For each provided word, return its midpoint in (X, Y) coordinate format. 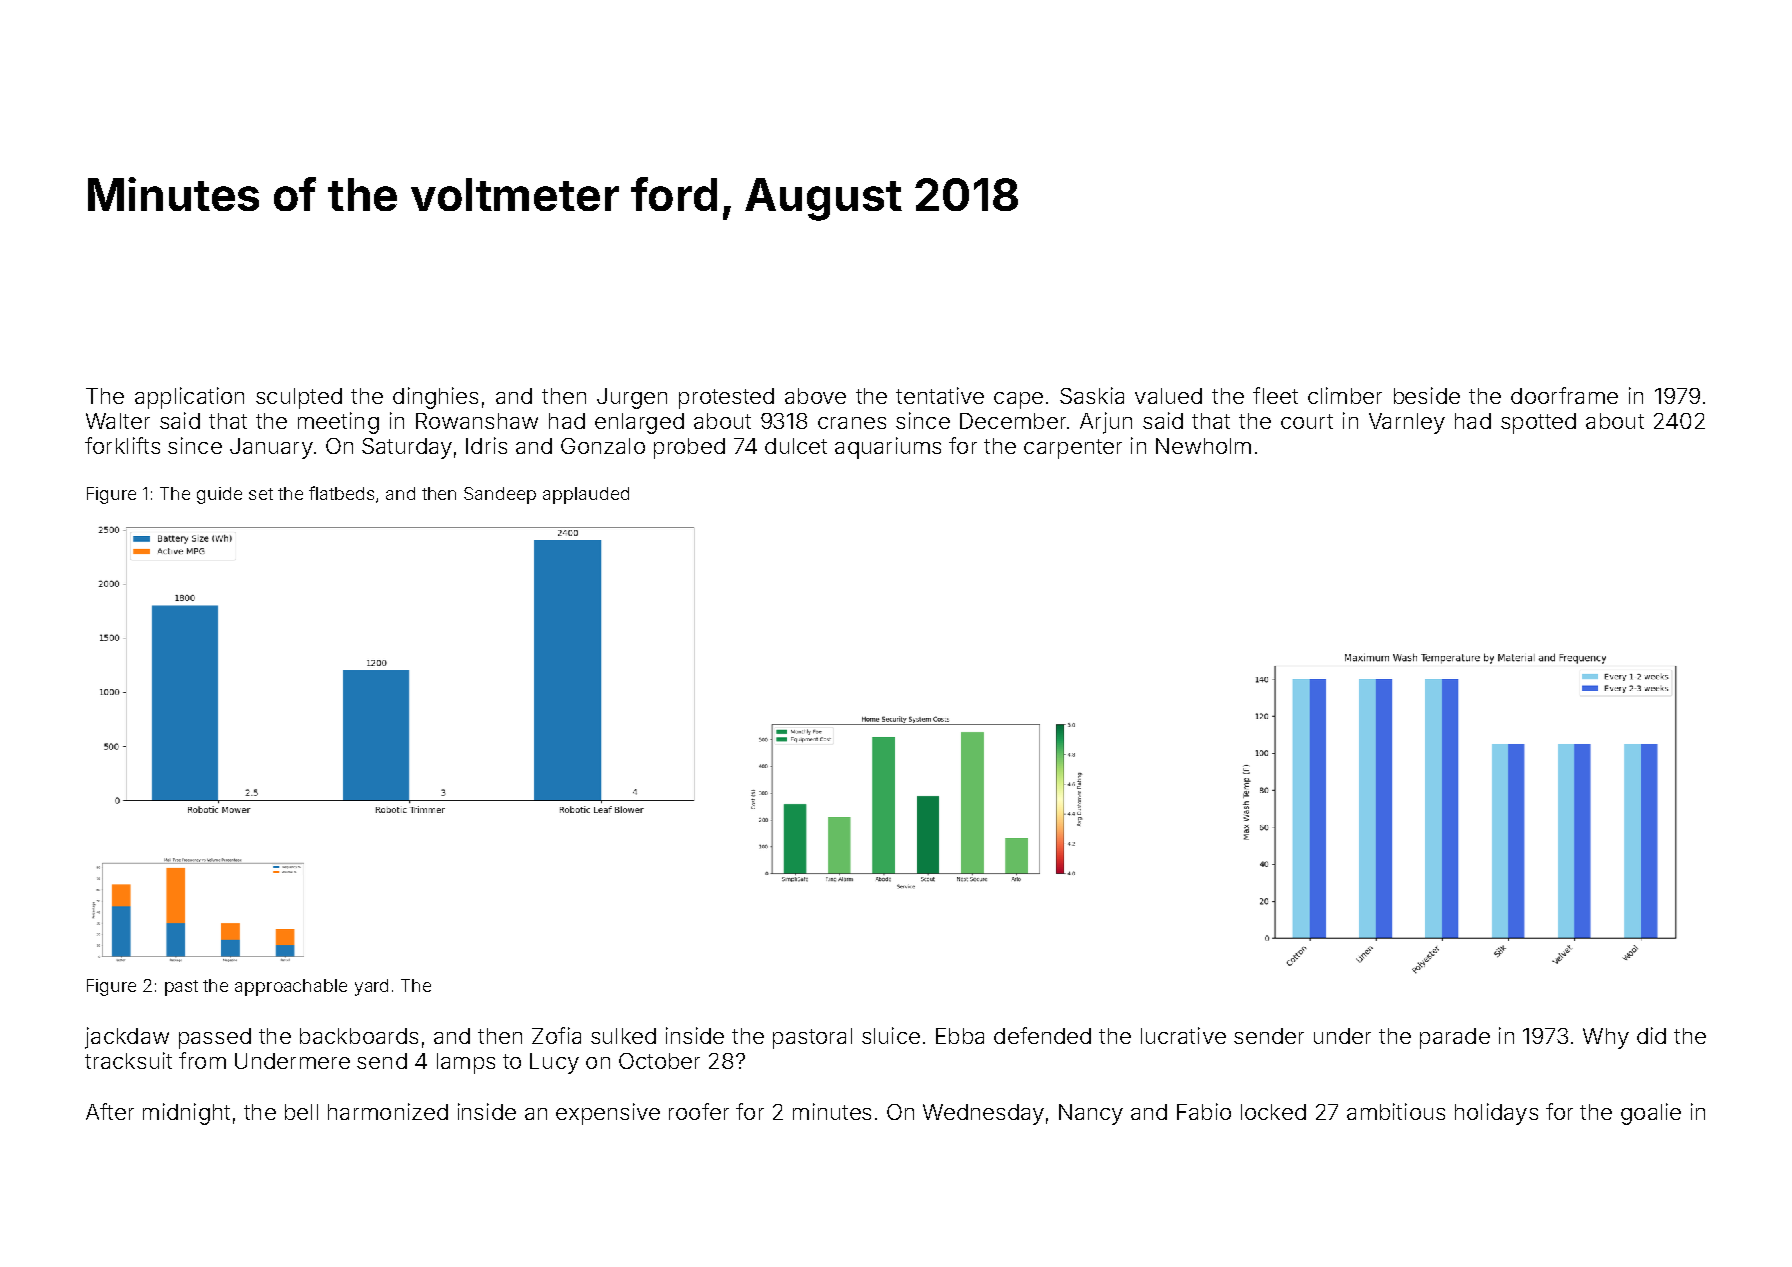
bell (301, 1112)
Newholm (1203, 446)
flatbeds (341, 493)
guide (219, 495)
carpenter (1073, 449)
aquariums (888, 448)
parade (1455, 1038)
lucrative (1183, 1035)
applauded (586, 495)
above (815, 396)
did (1651, 1035)
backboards (359, 1036)
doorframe (1564, 395)
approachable (291, 987)
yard (371, 987)
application (189, 398)
